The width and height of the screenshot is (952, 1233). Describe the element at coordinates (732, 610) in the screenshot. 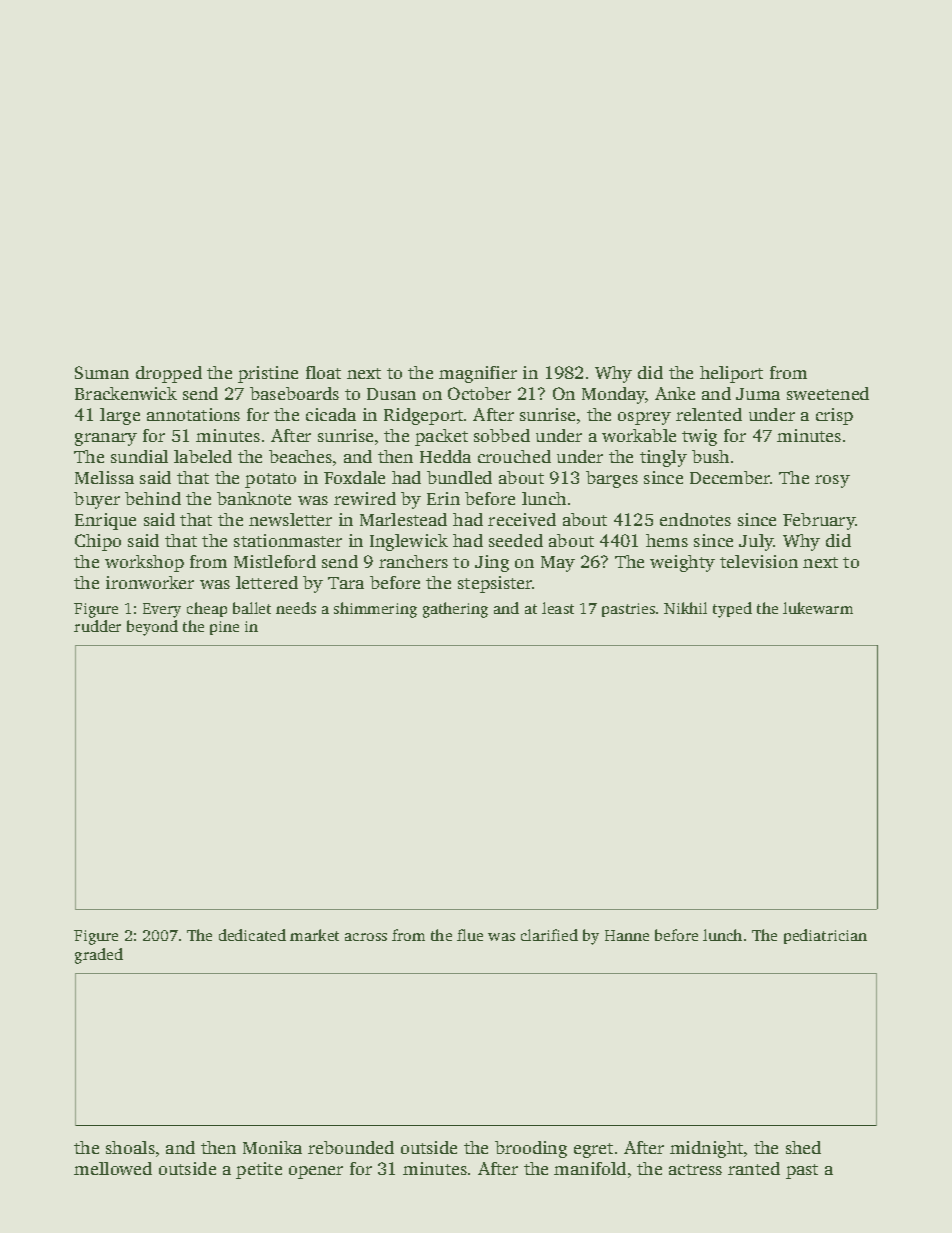

I see `typed` at that location.
